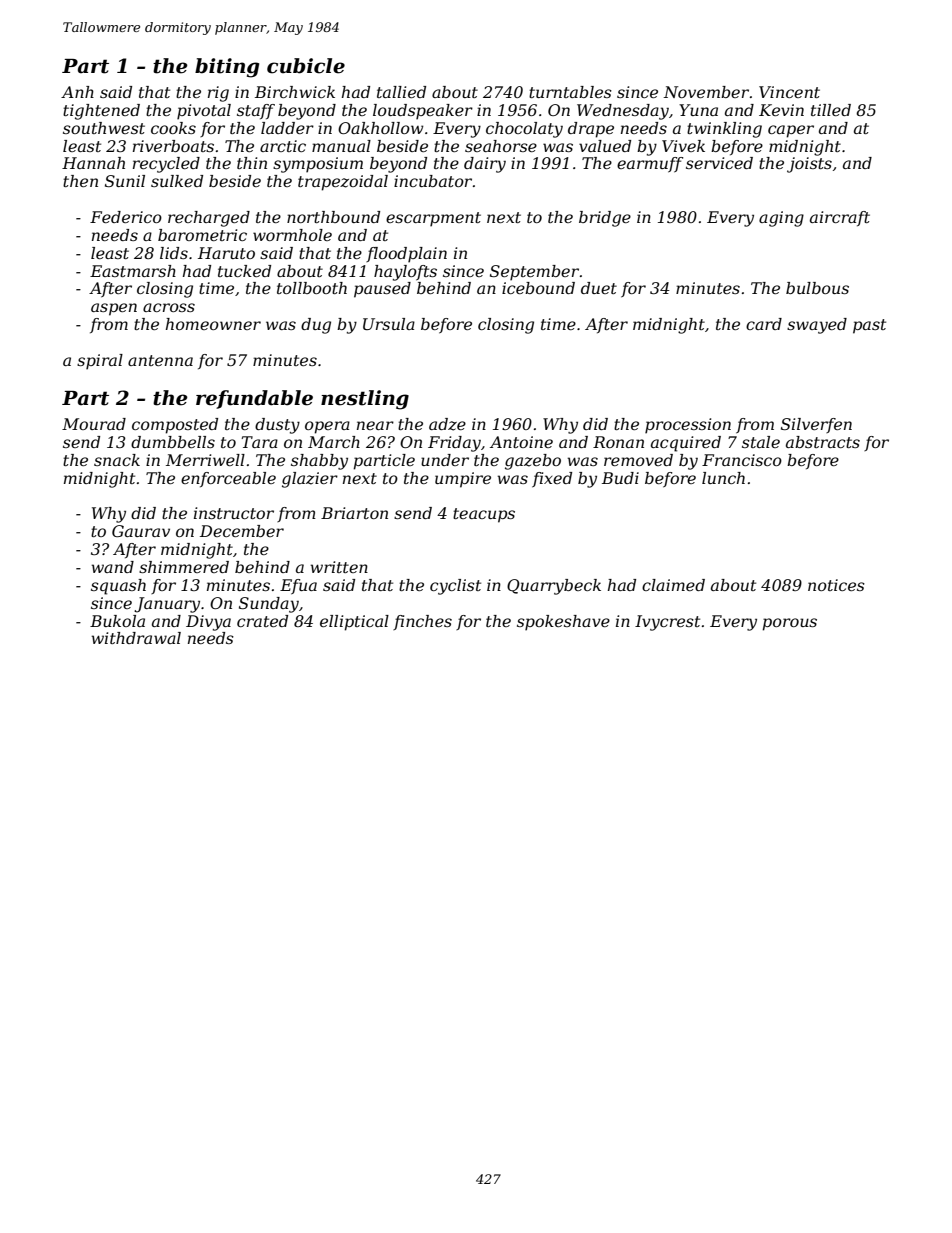 The width and height of the screenshot is (952, 1233). I want to click on tilled, so click(831, 110).
